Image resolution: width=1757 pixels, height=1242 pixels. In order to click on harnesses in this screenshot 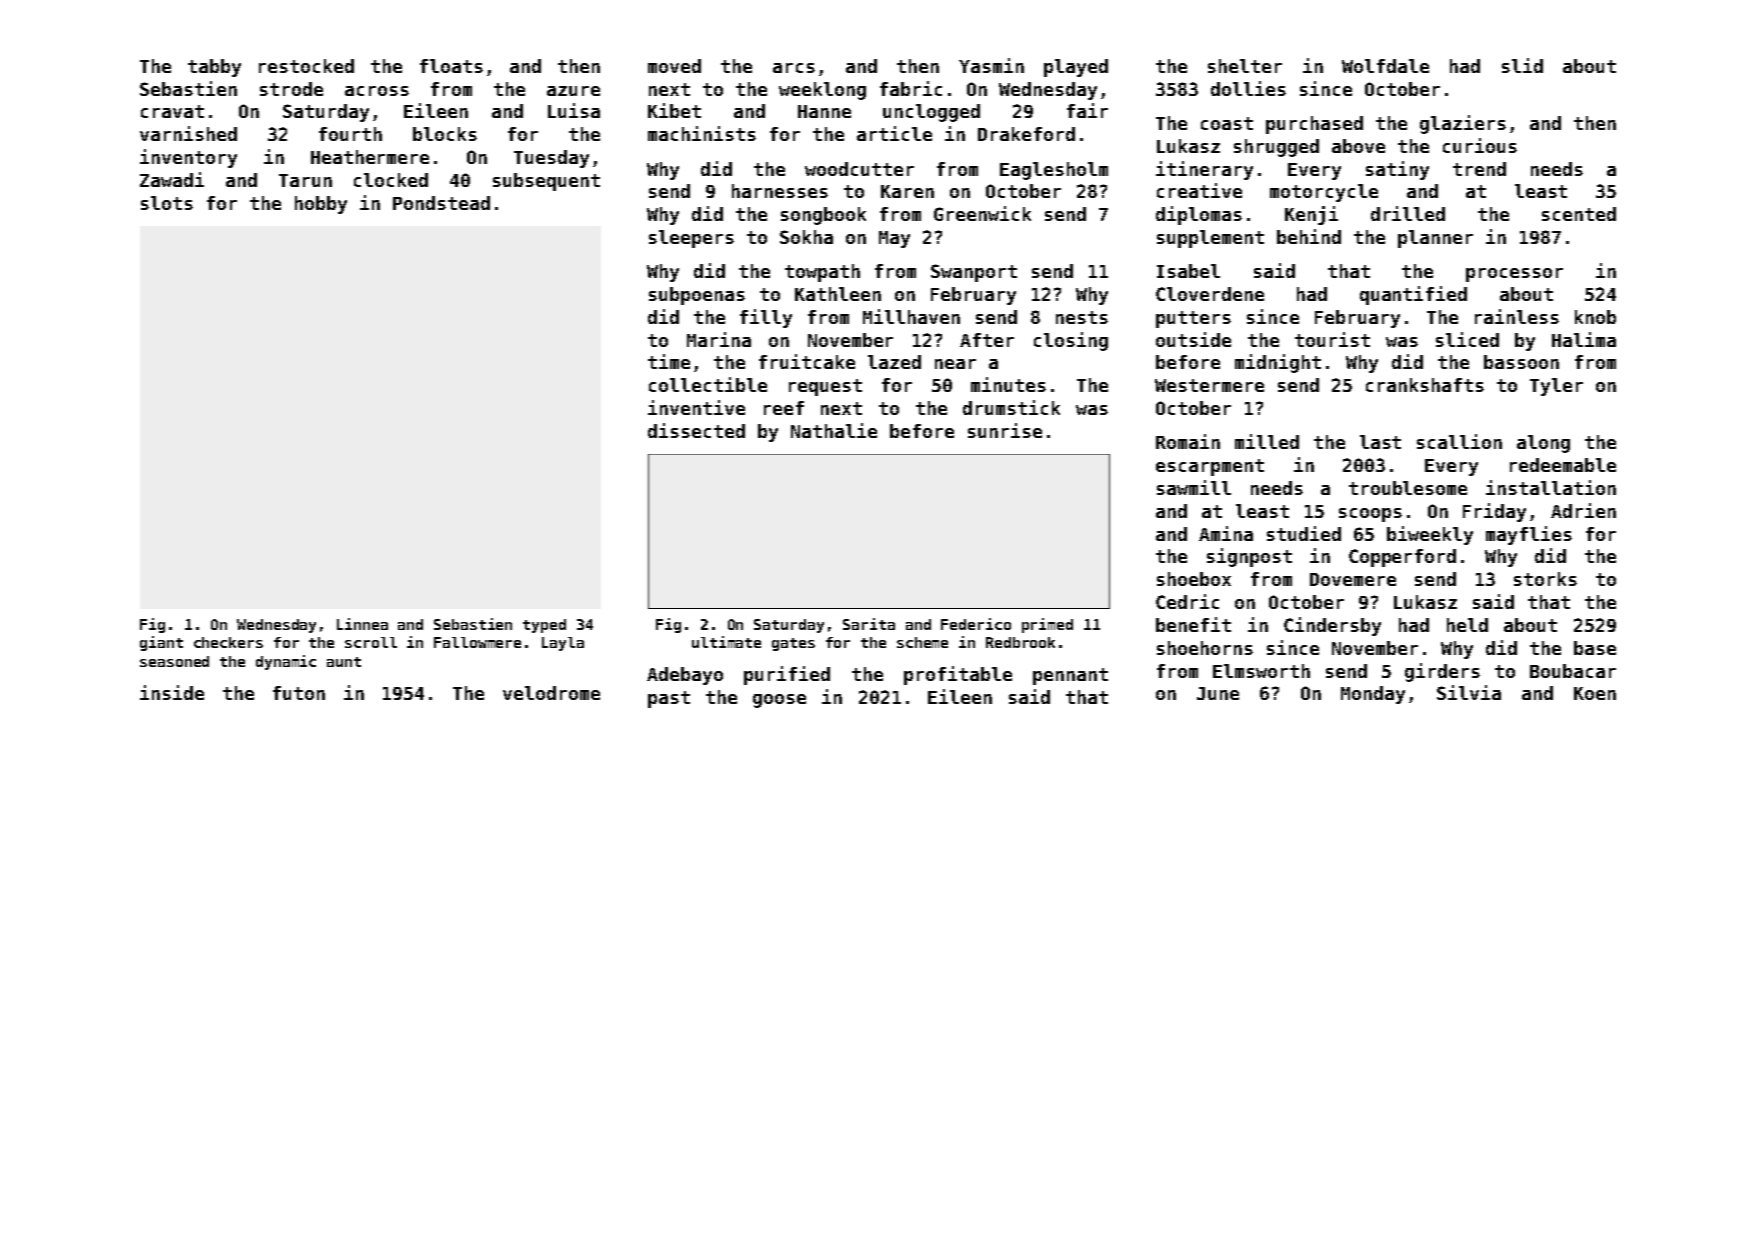, I will do `click(780, 191)`.
